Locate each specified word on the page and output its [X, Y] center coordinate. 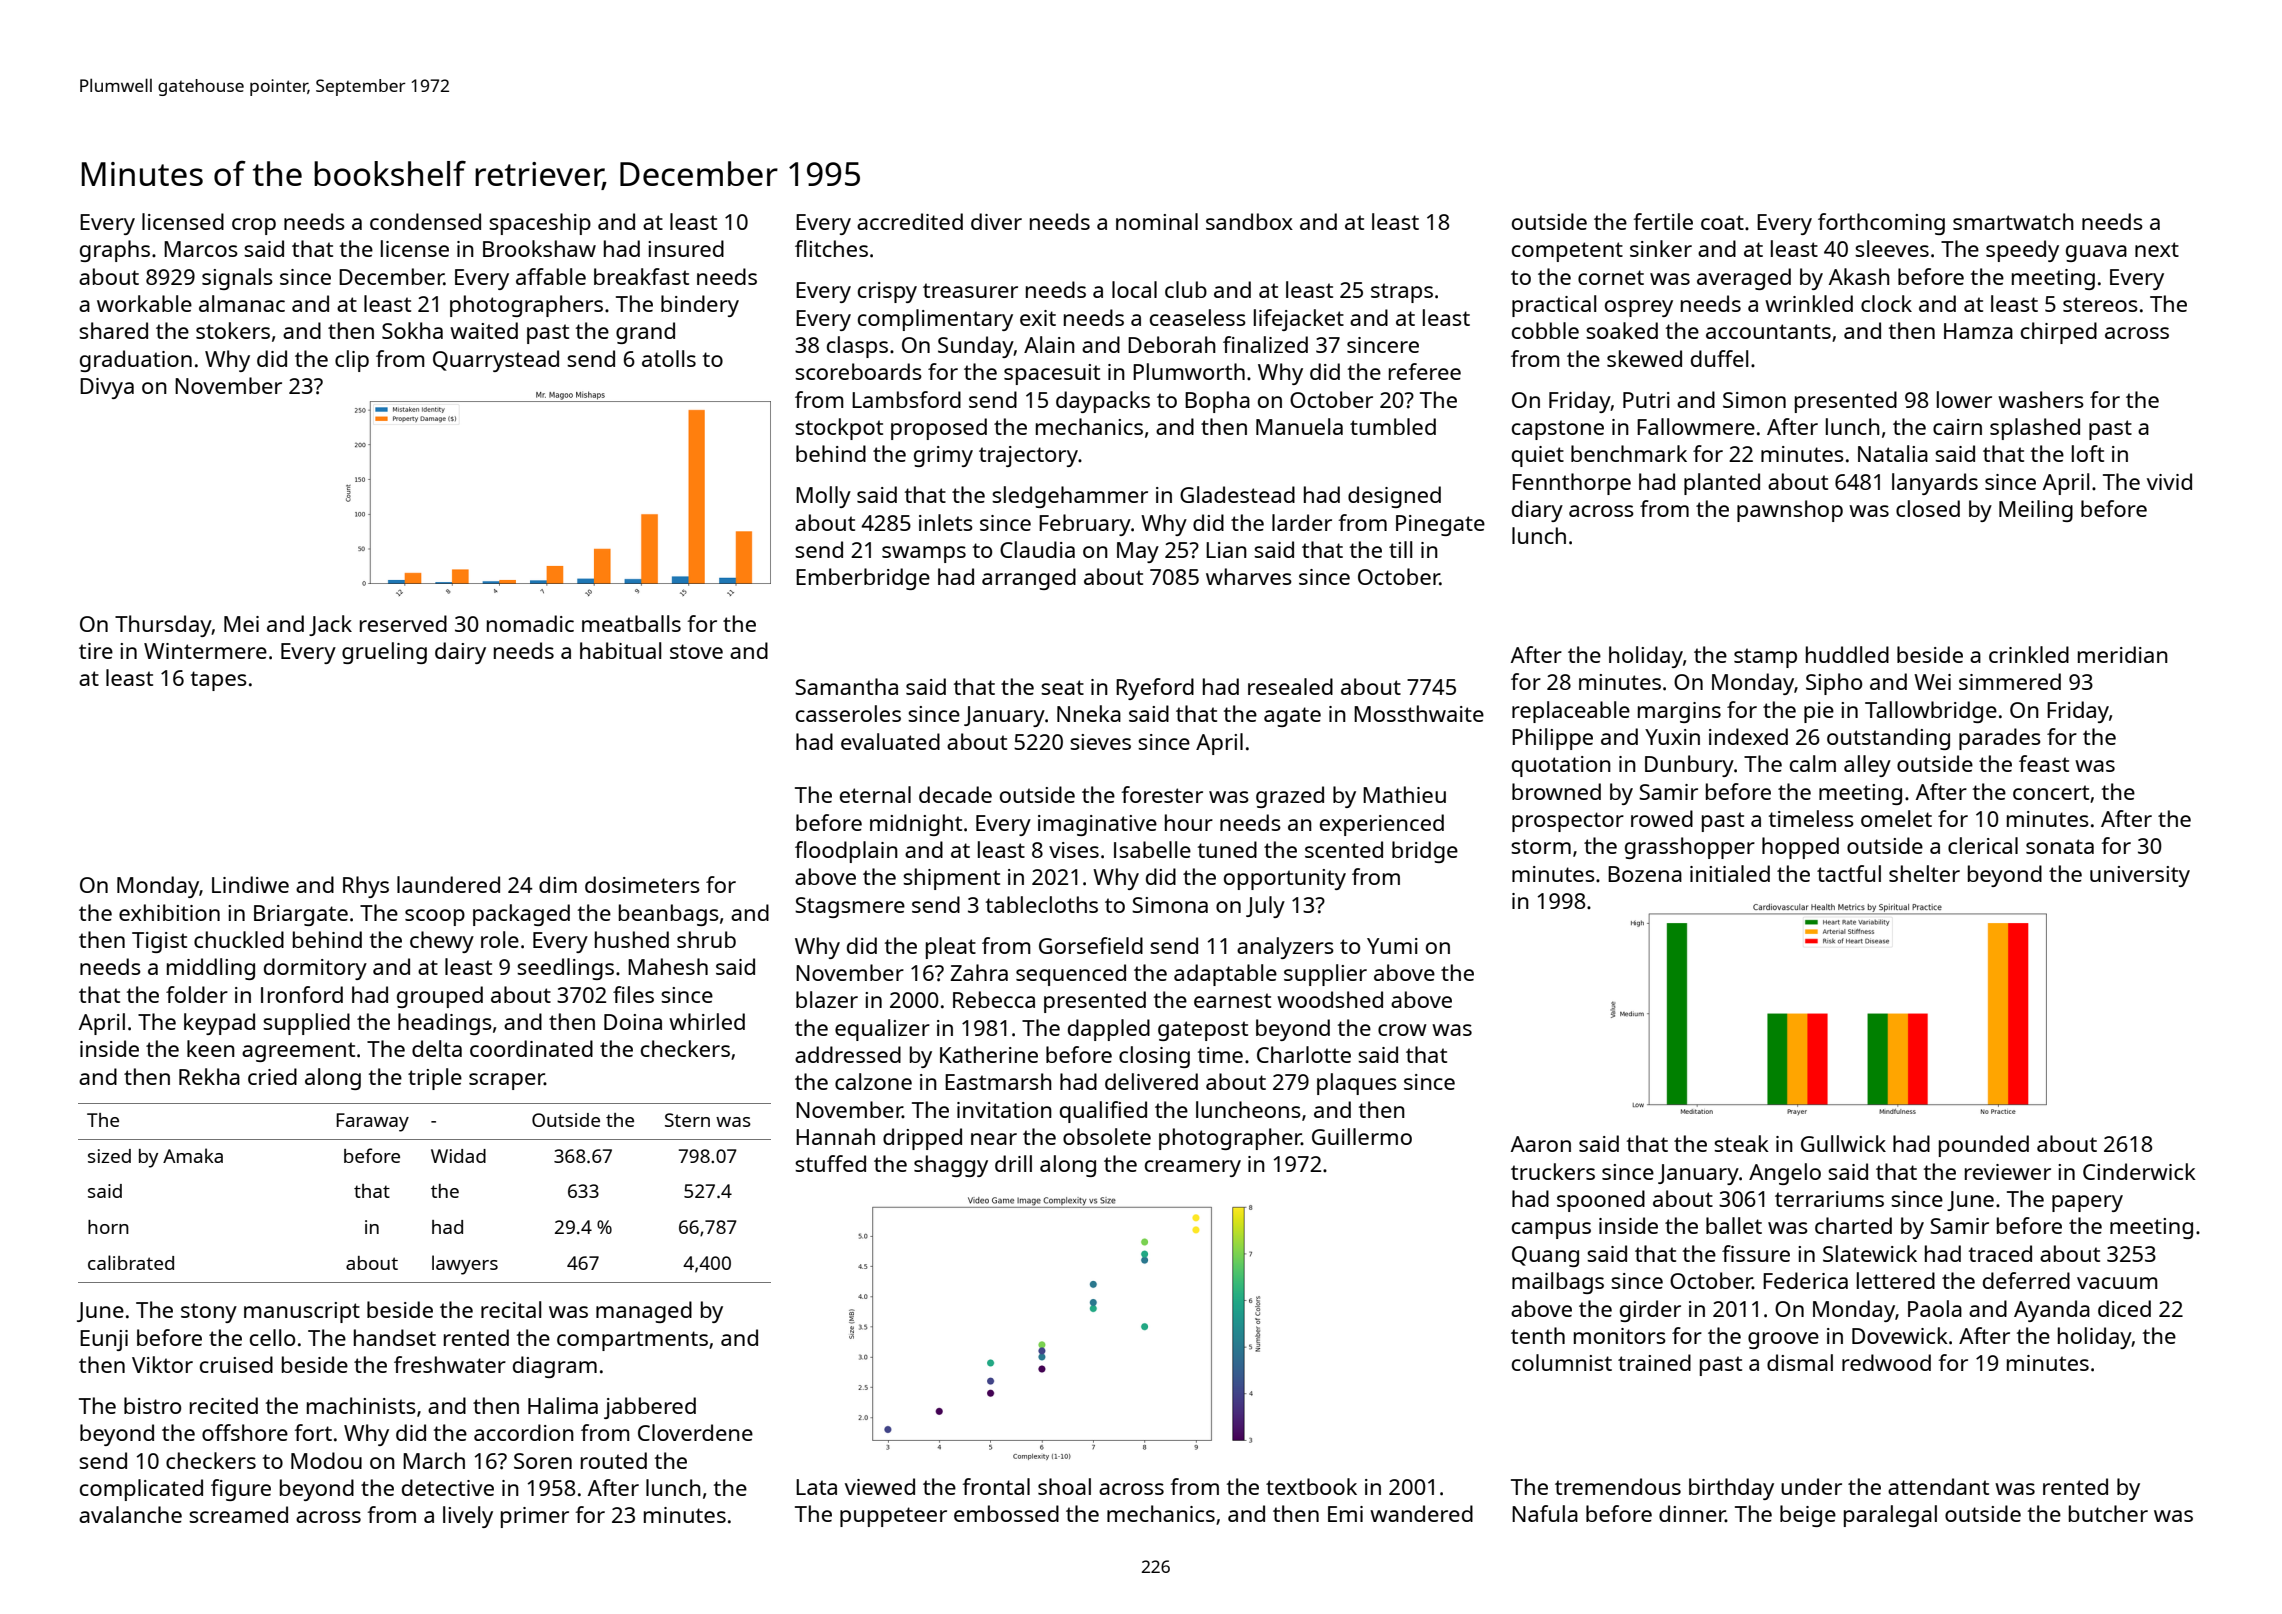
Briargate [301, 915]
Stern [687, 1120]
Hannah [835, 1136]
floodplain [846, 852]
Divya [107, 388]
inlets [946, 522]
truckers [1553, 1171]
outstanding [1888, 739]
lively [468, 1517]
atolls [669, 358]
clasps [857, 347]
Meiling [2036, 511]
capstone [1558, 430]
